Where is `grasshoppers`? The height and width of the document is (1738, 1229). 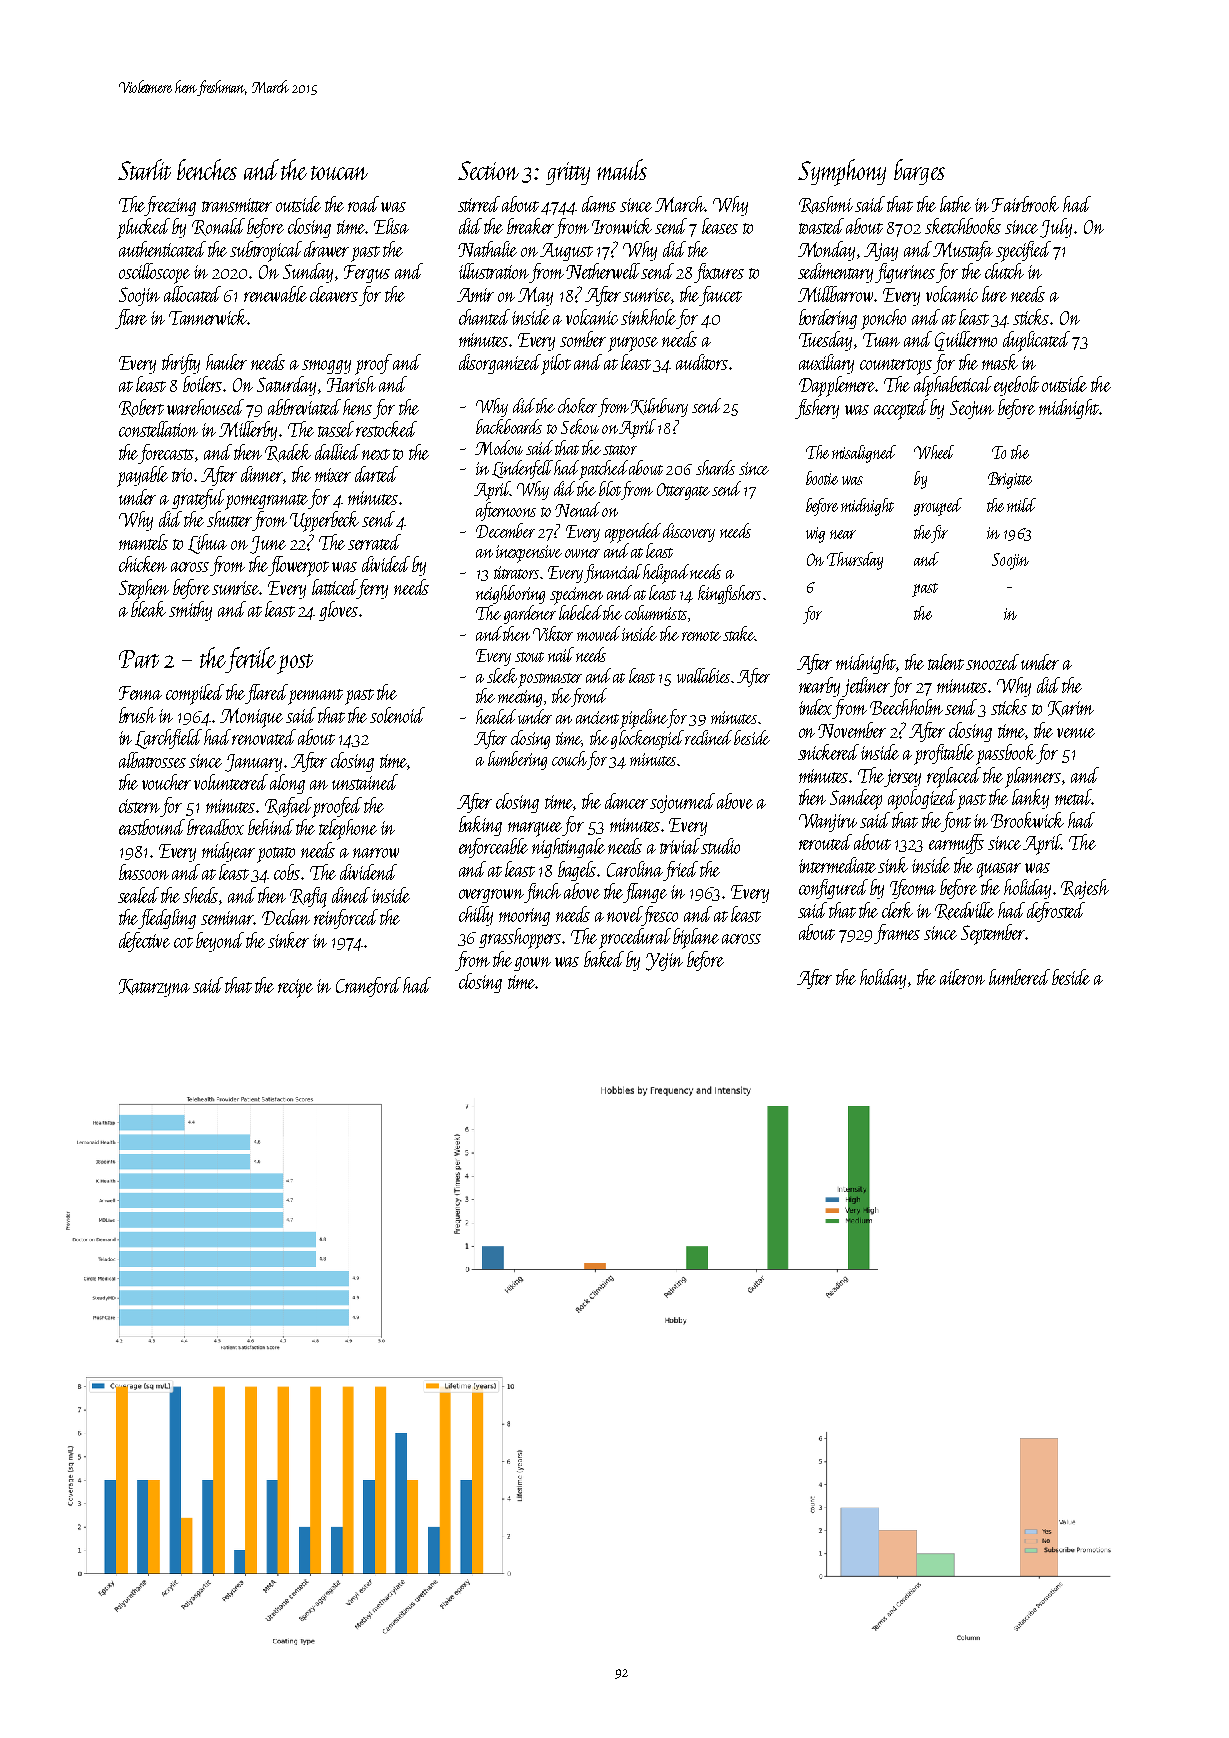 grasshoppers is located at coordinates (520, 938).
